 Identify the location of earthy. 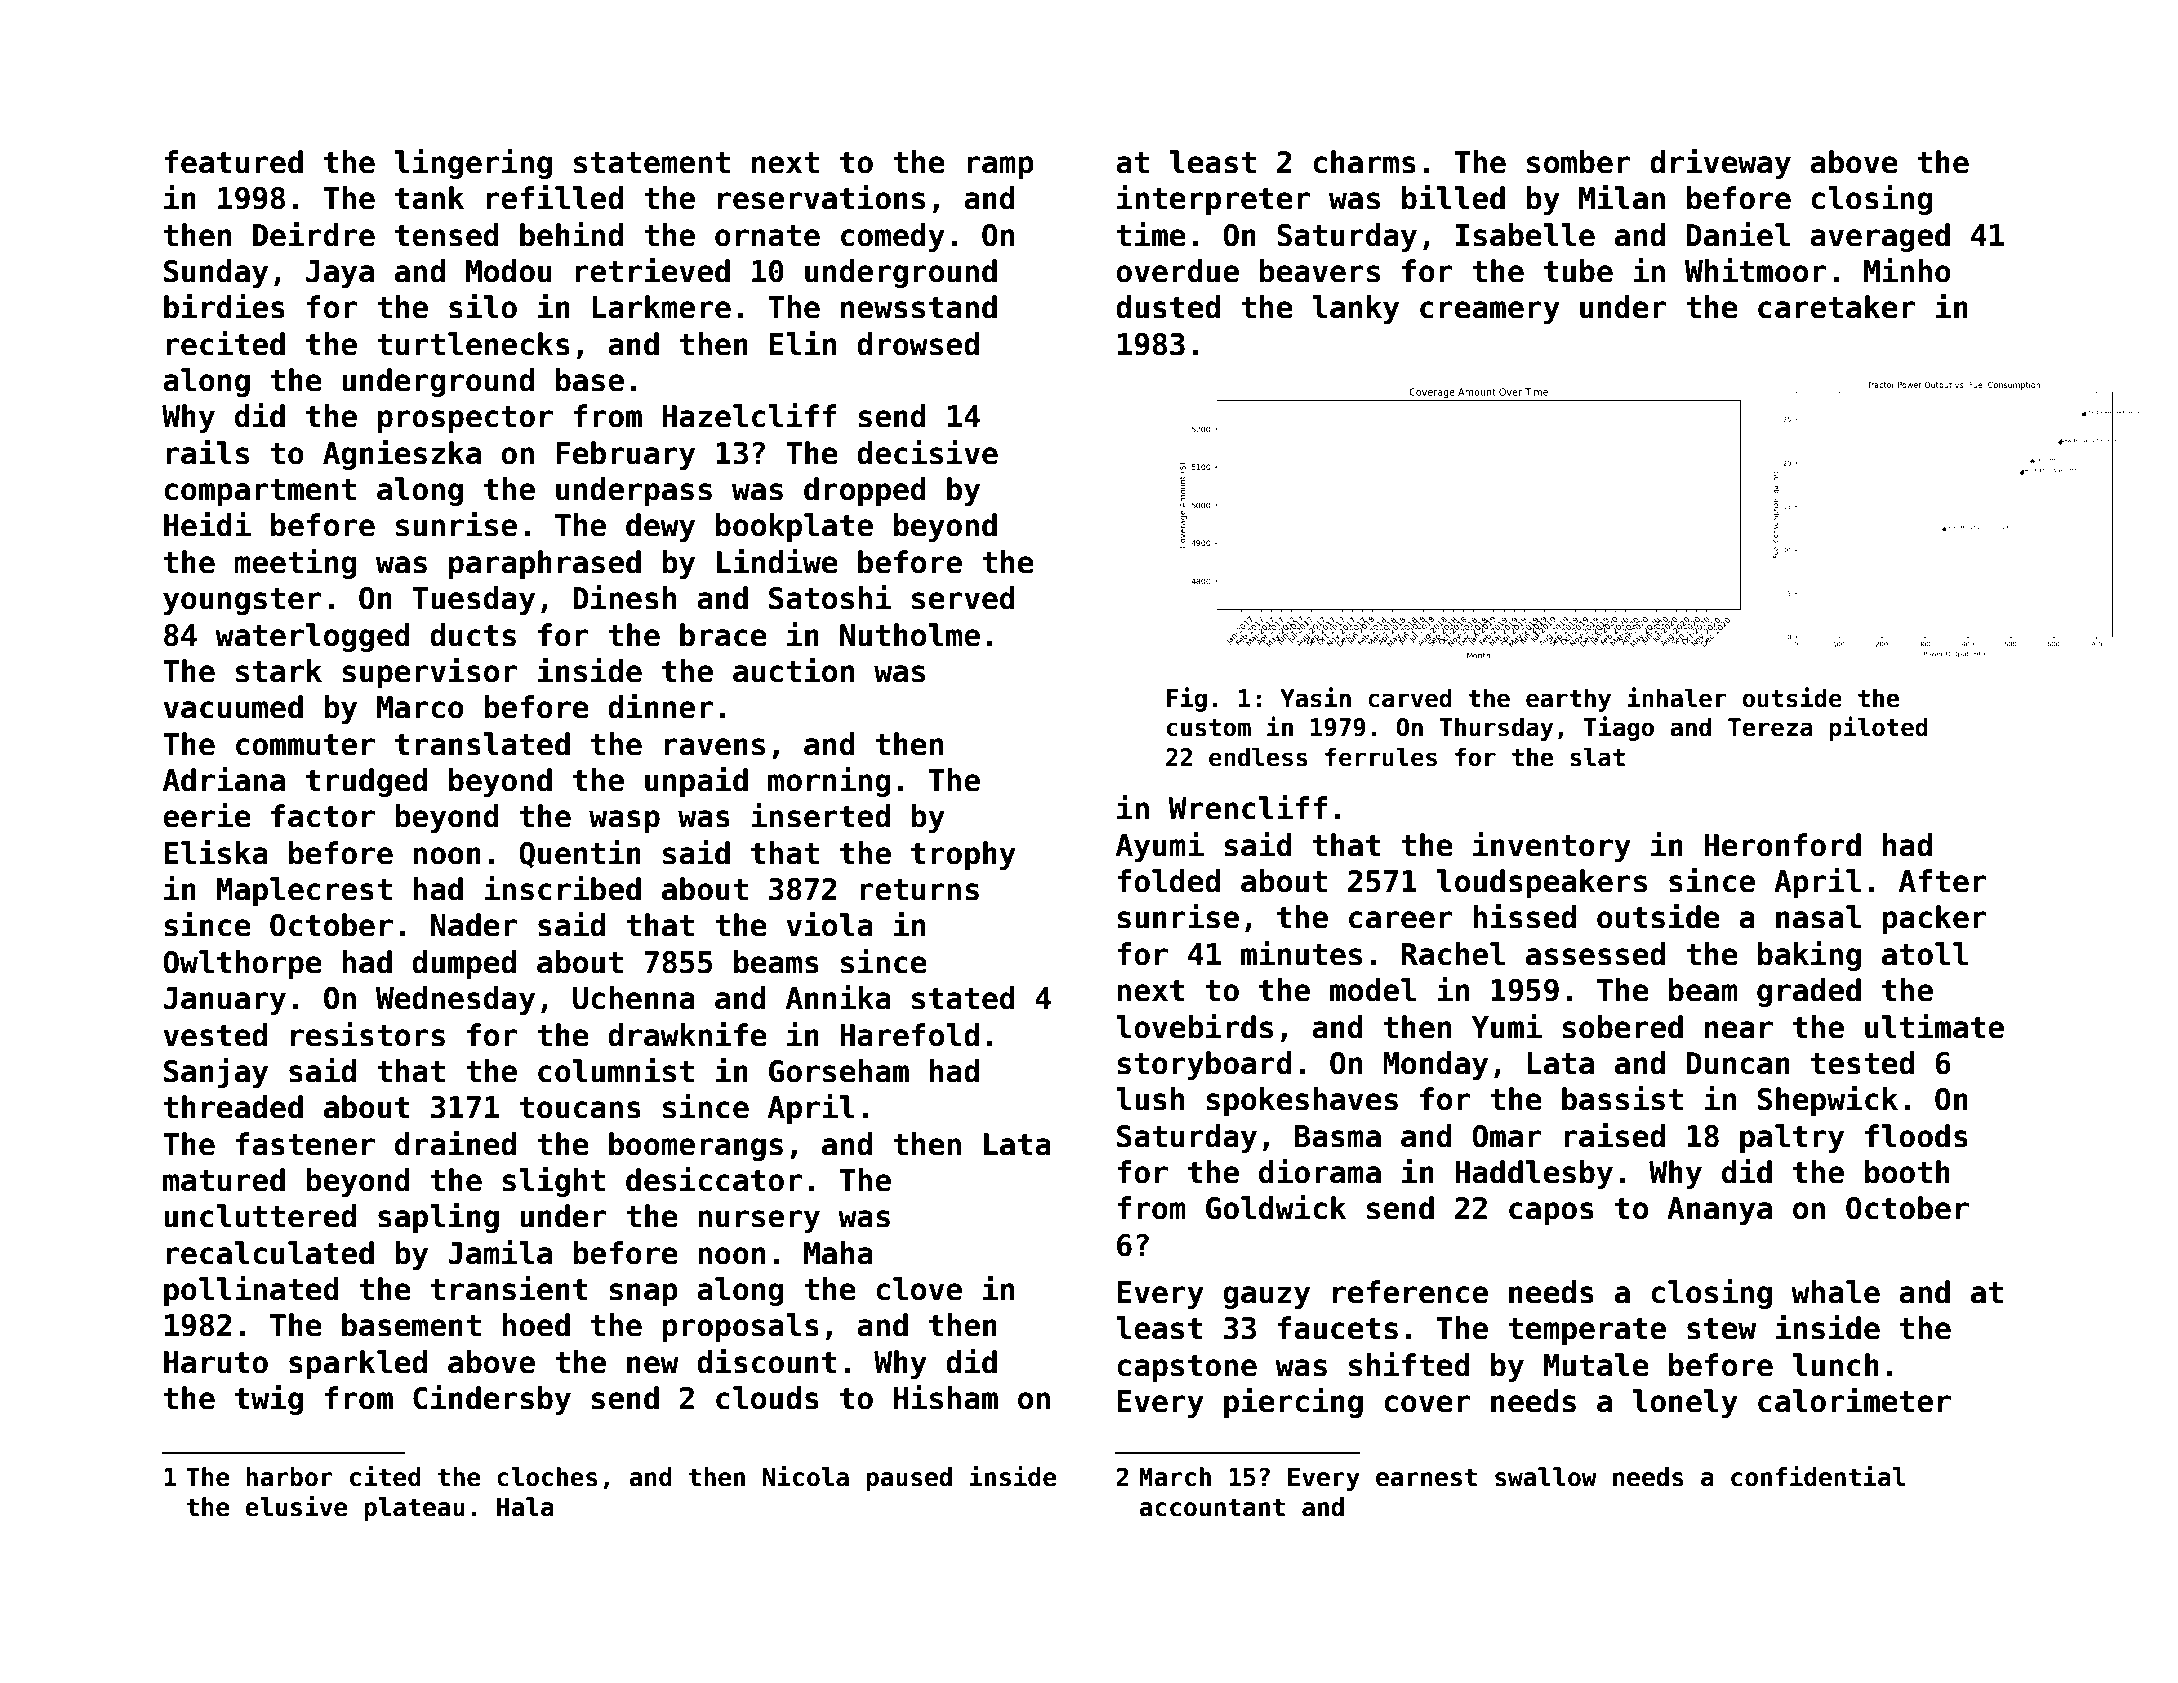
(1568, 700).
